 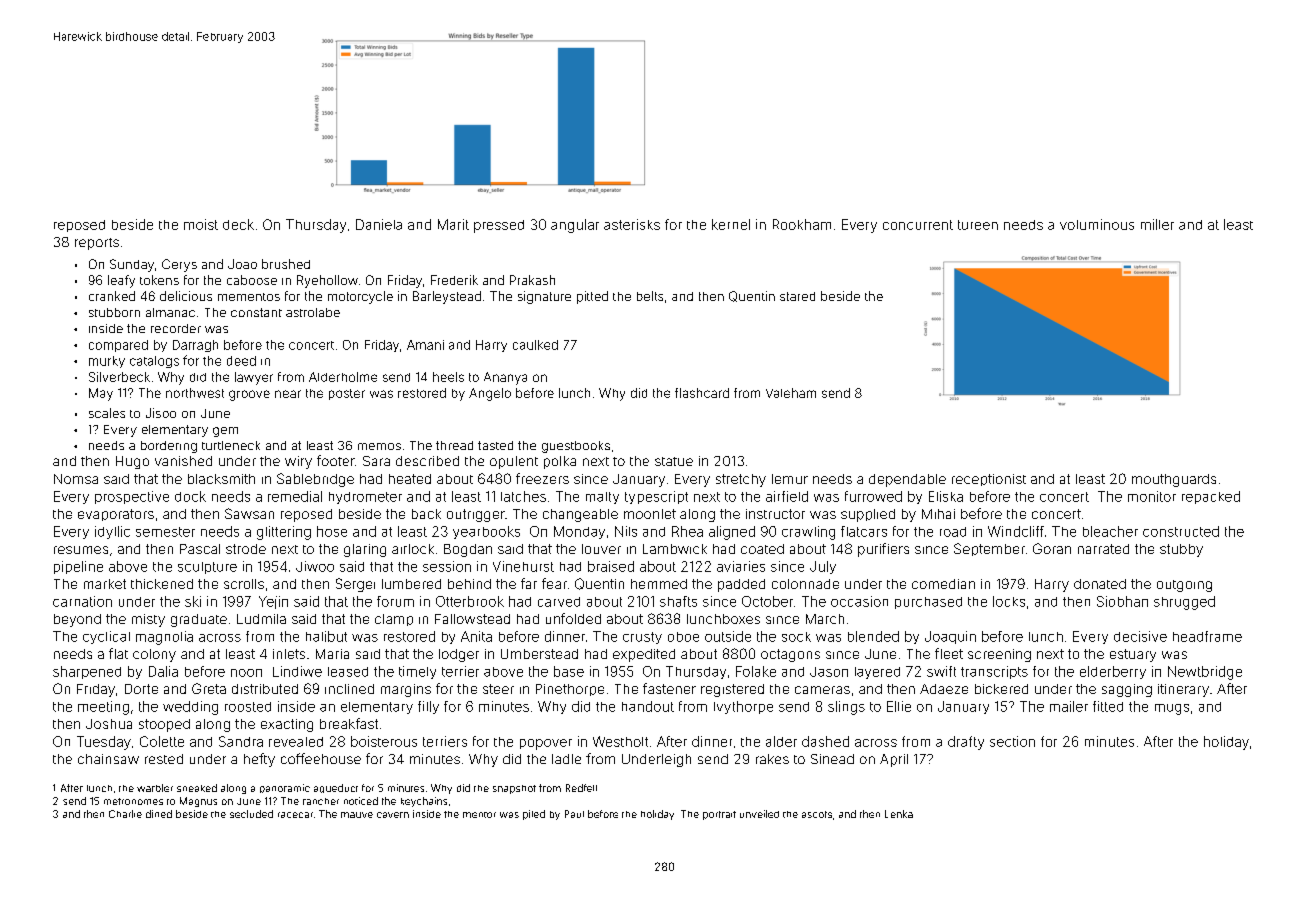 I want to click on miller, so click(x=1157, y=224).
